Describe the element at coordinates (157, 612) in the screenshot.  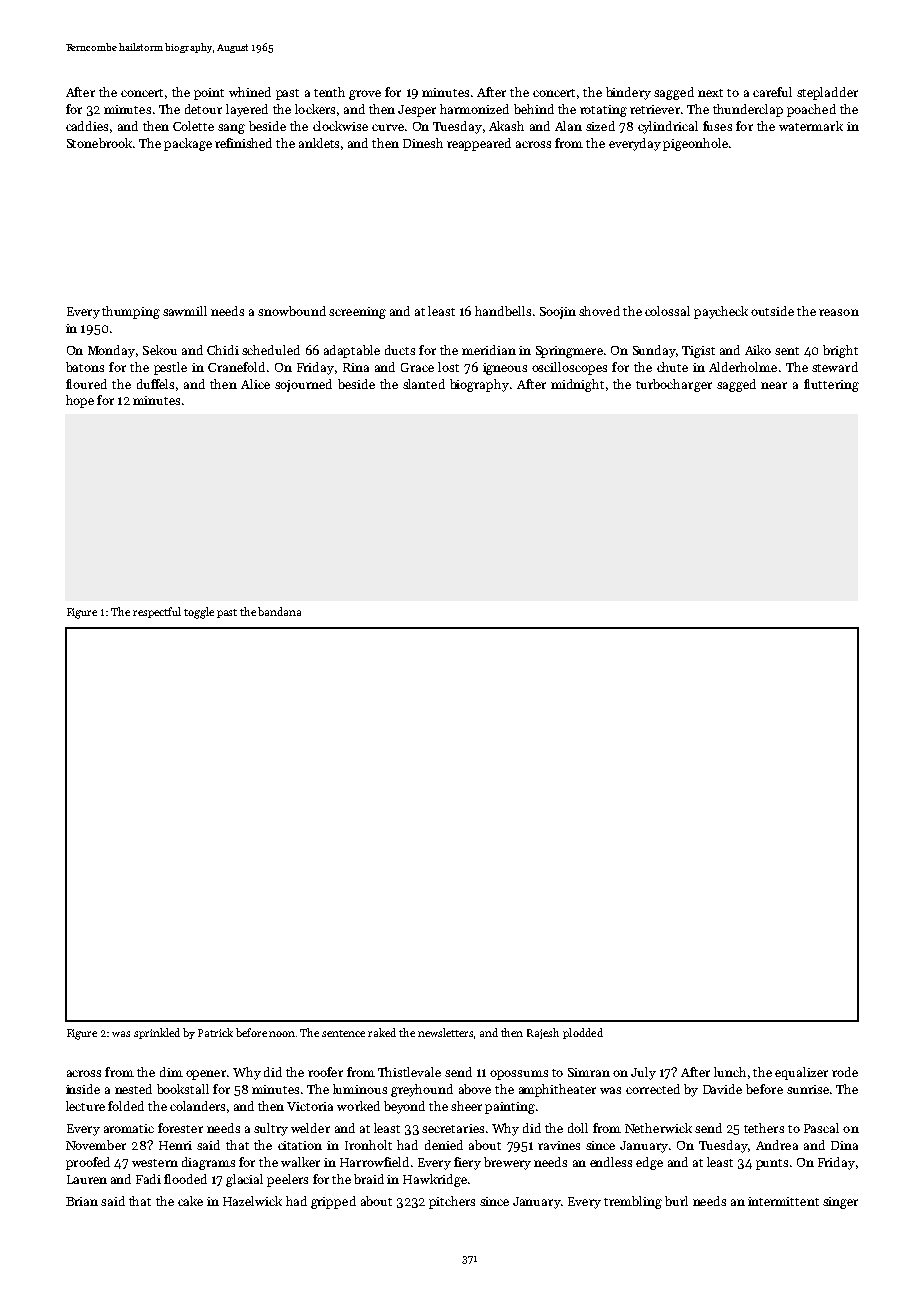
I see `respectful` at that location.
